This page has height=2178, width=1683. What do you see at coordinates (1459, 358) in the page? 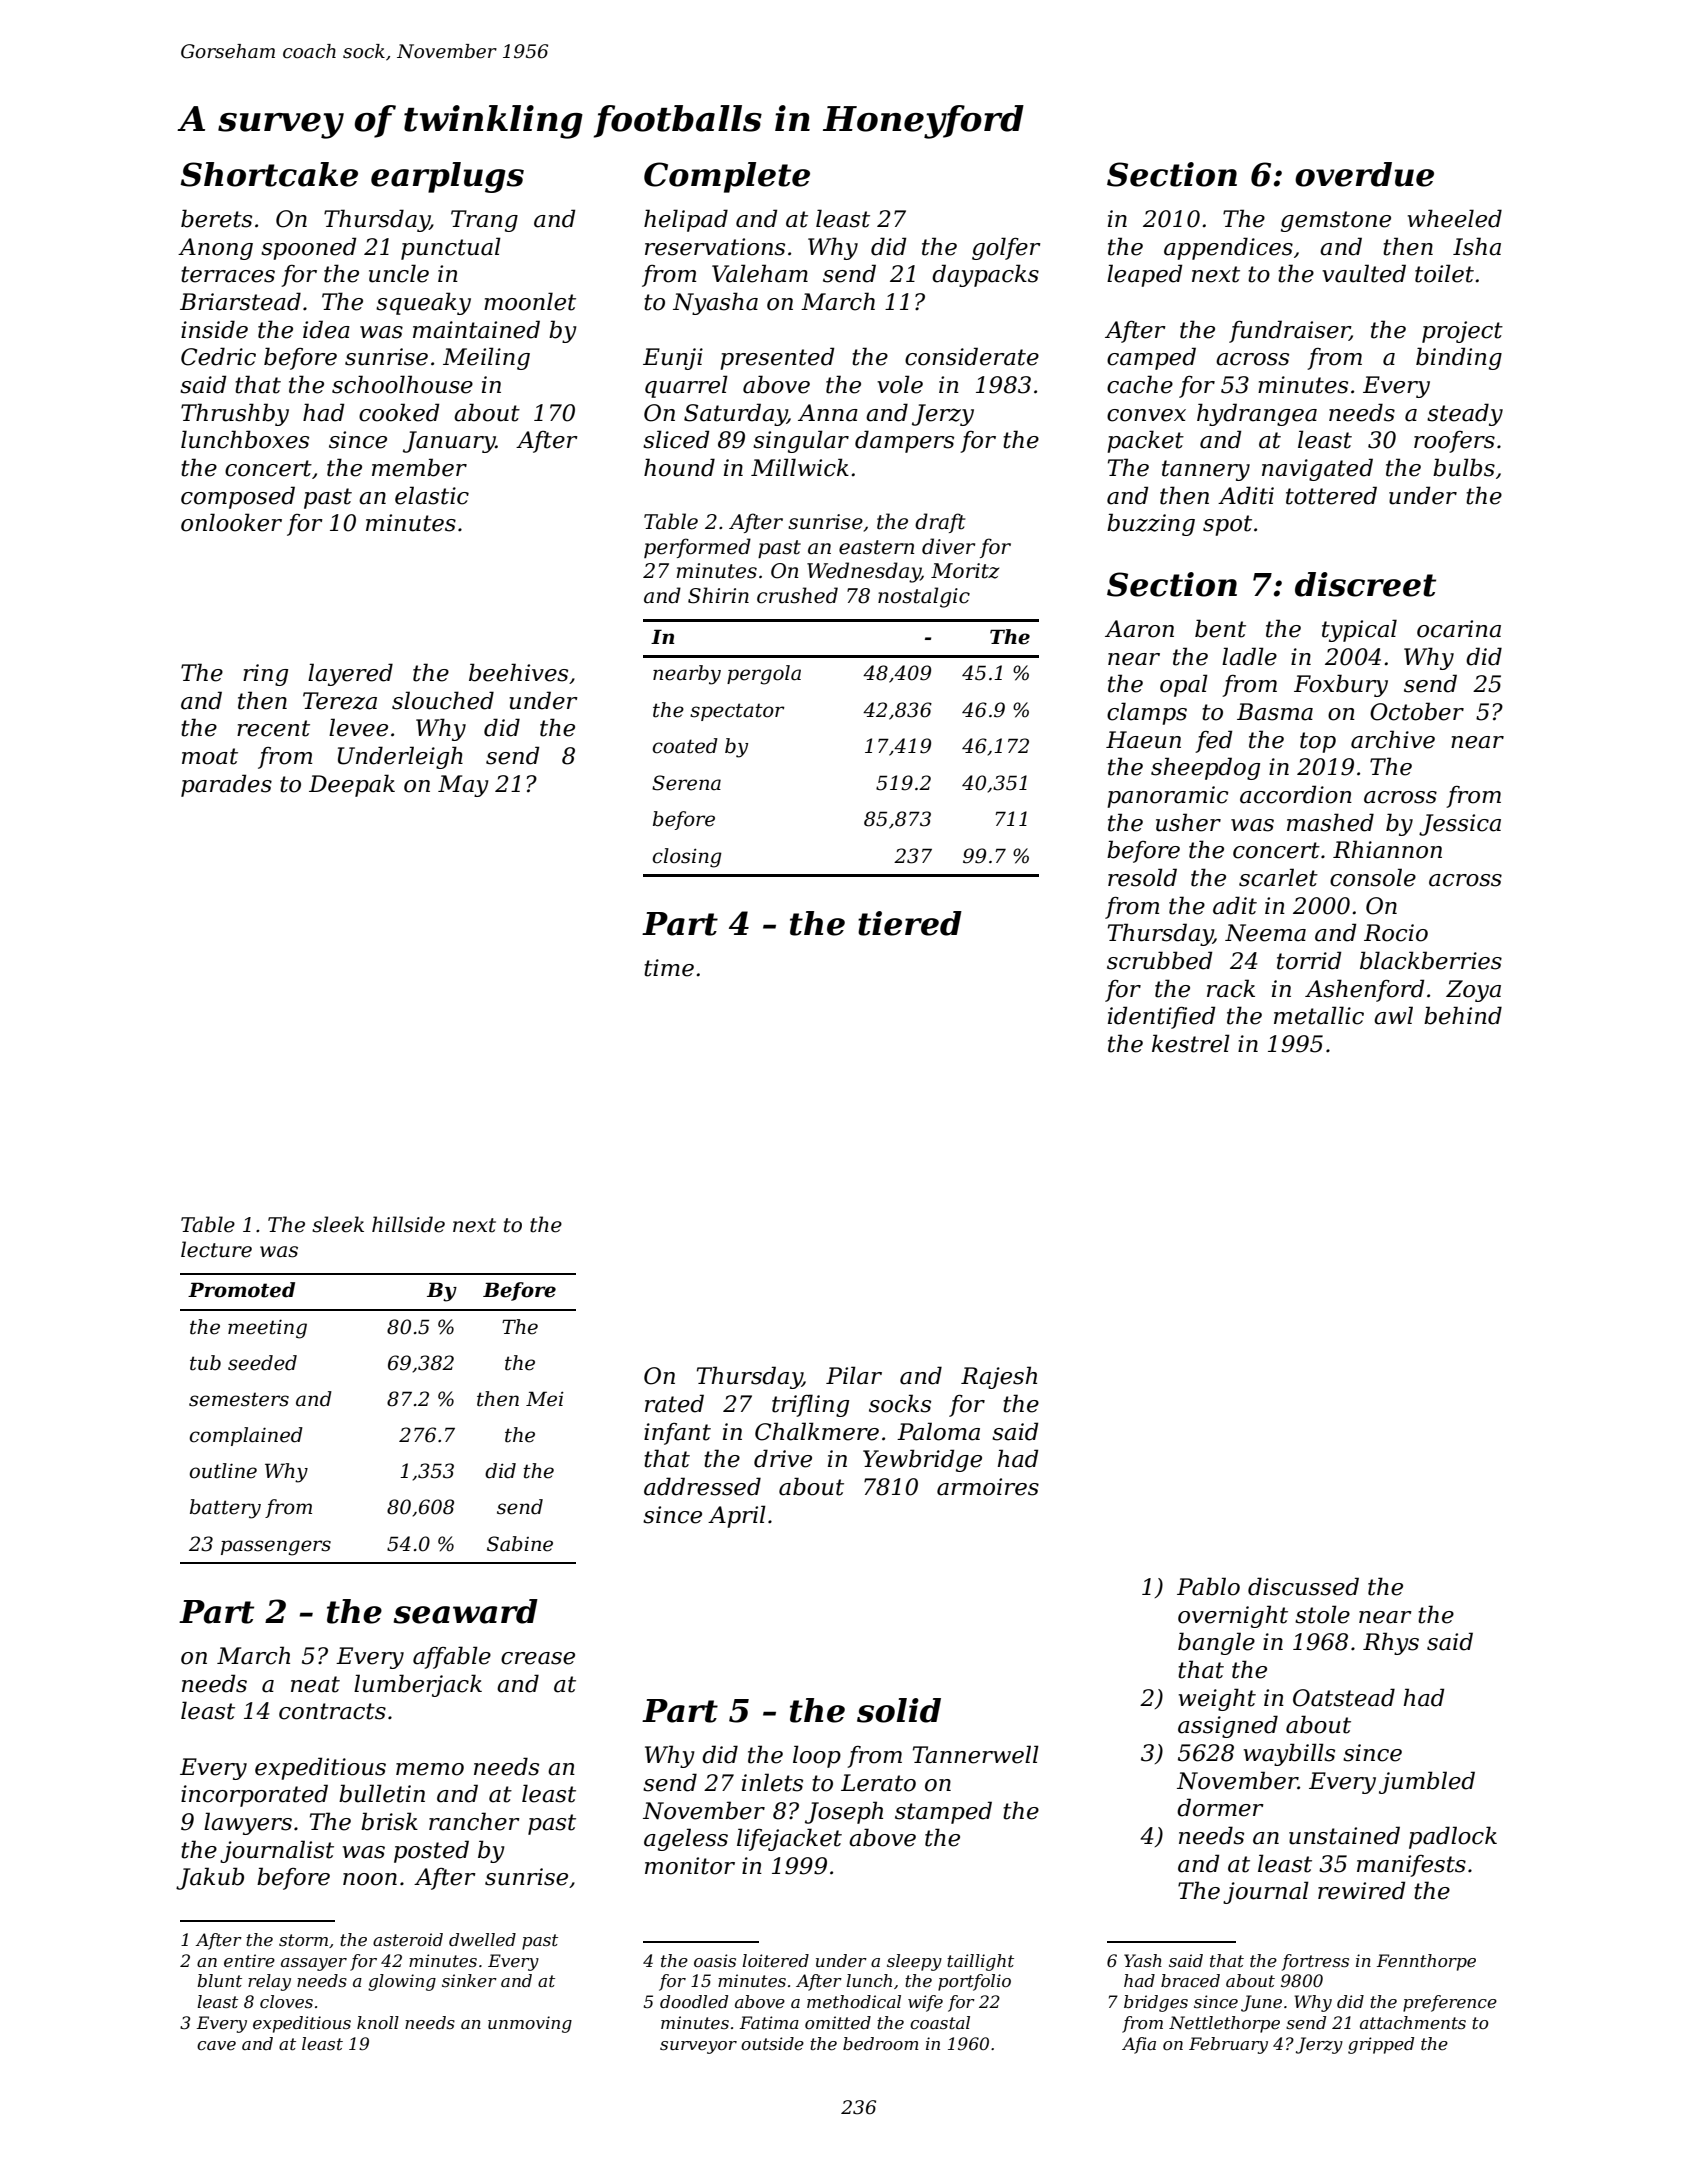
I see `binding` at bounding box center [1459, 358].
